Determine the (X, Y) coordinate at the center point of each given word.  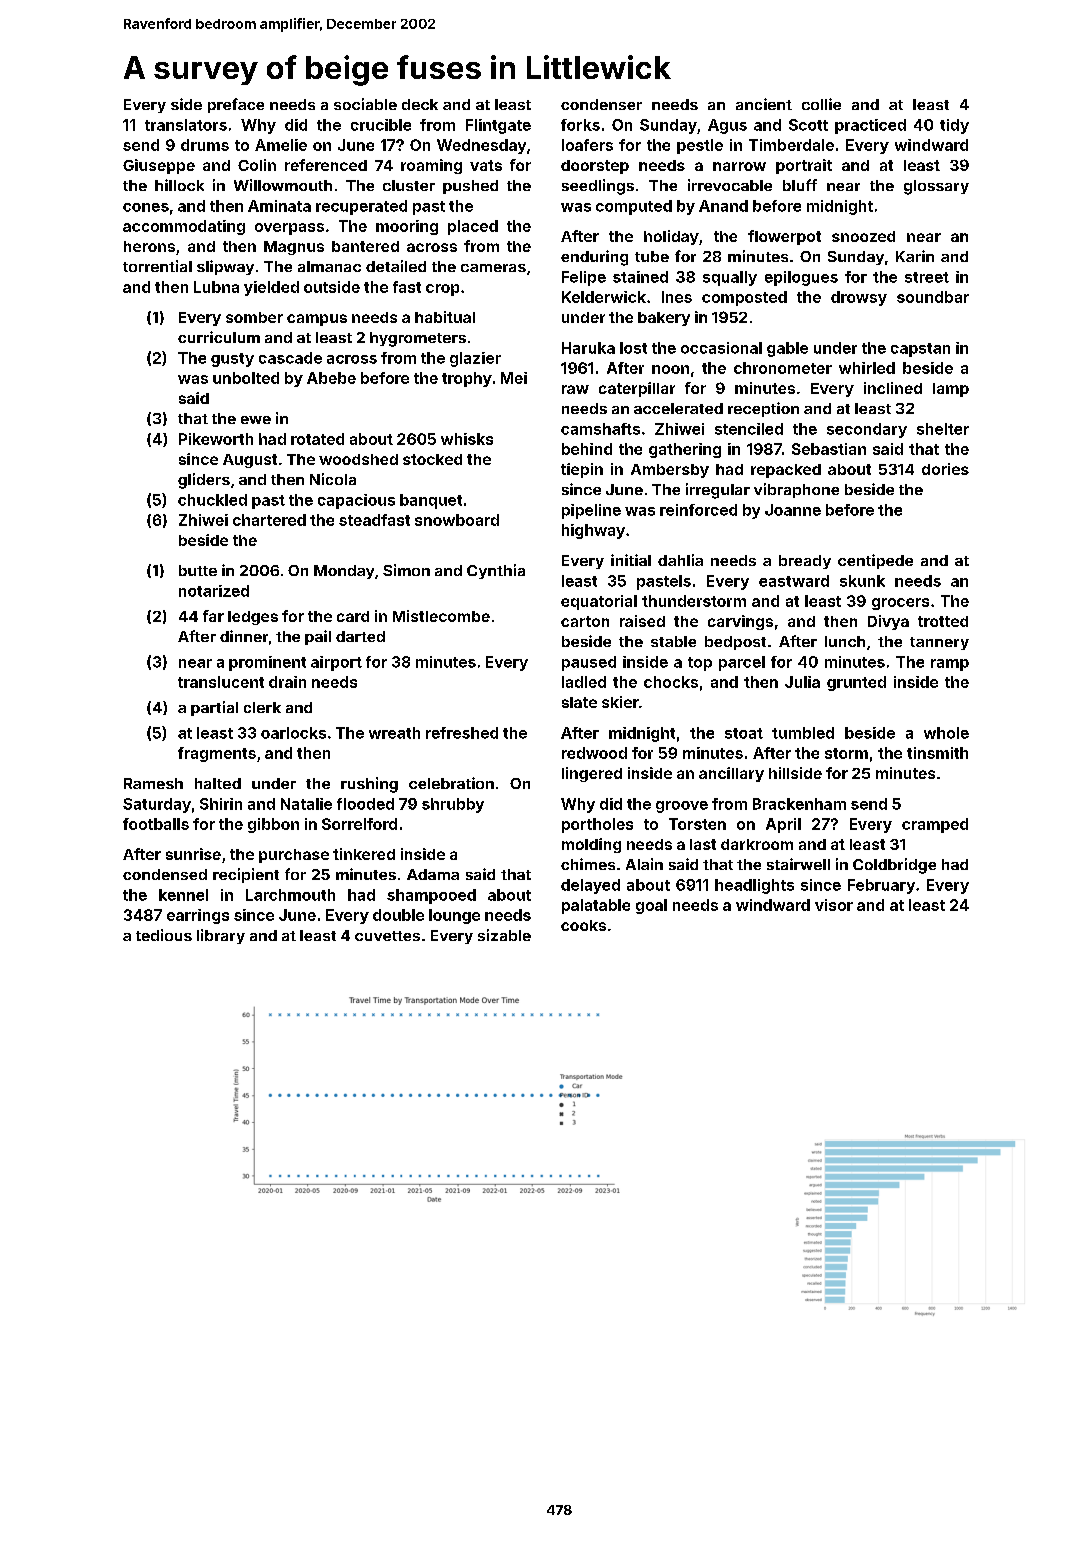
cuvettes (387, 936)
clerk (262, 707)
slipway (225, 267)
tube (652, 256)
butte (198, 570)
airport (336, 663)
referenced (326, 165)
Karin (915, 256)
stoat (744, 733)
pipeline (591, 511)
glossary (936, 187)
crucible (381, 125)
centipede (875, 561)
